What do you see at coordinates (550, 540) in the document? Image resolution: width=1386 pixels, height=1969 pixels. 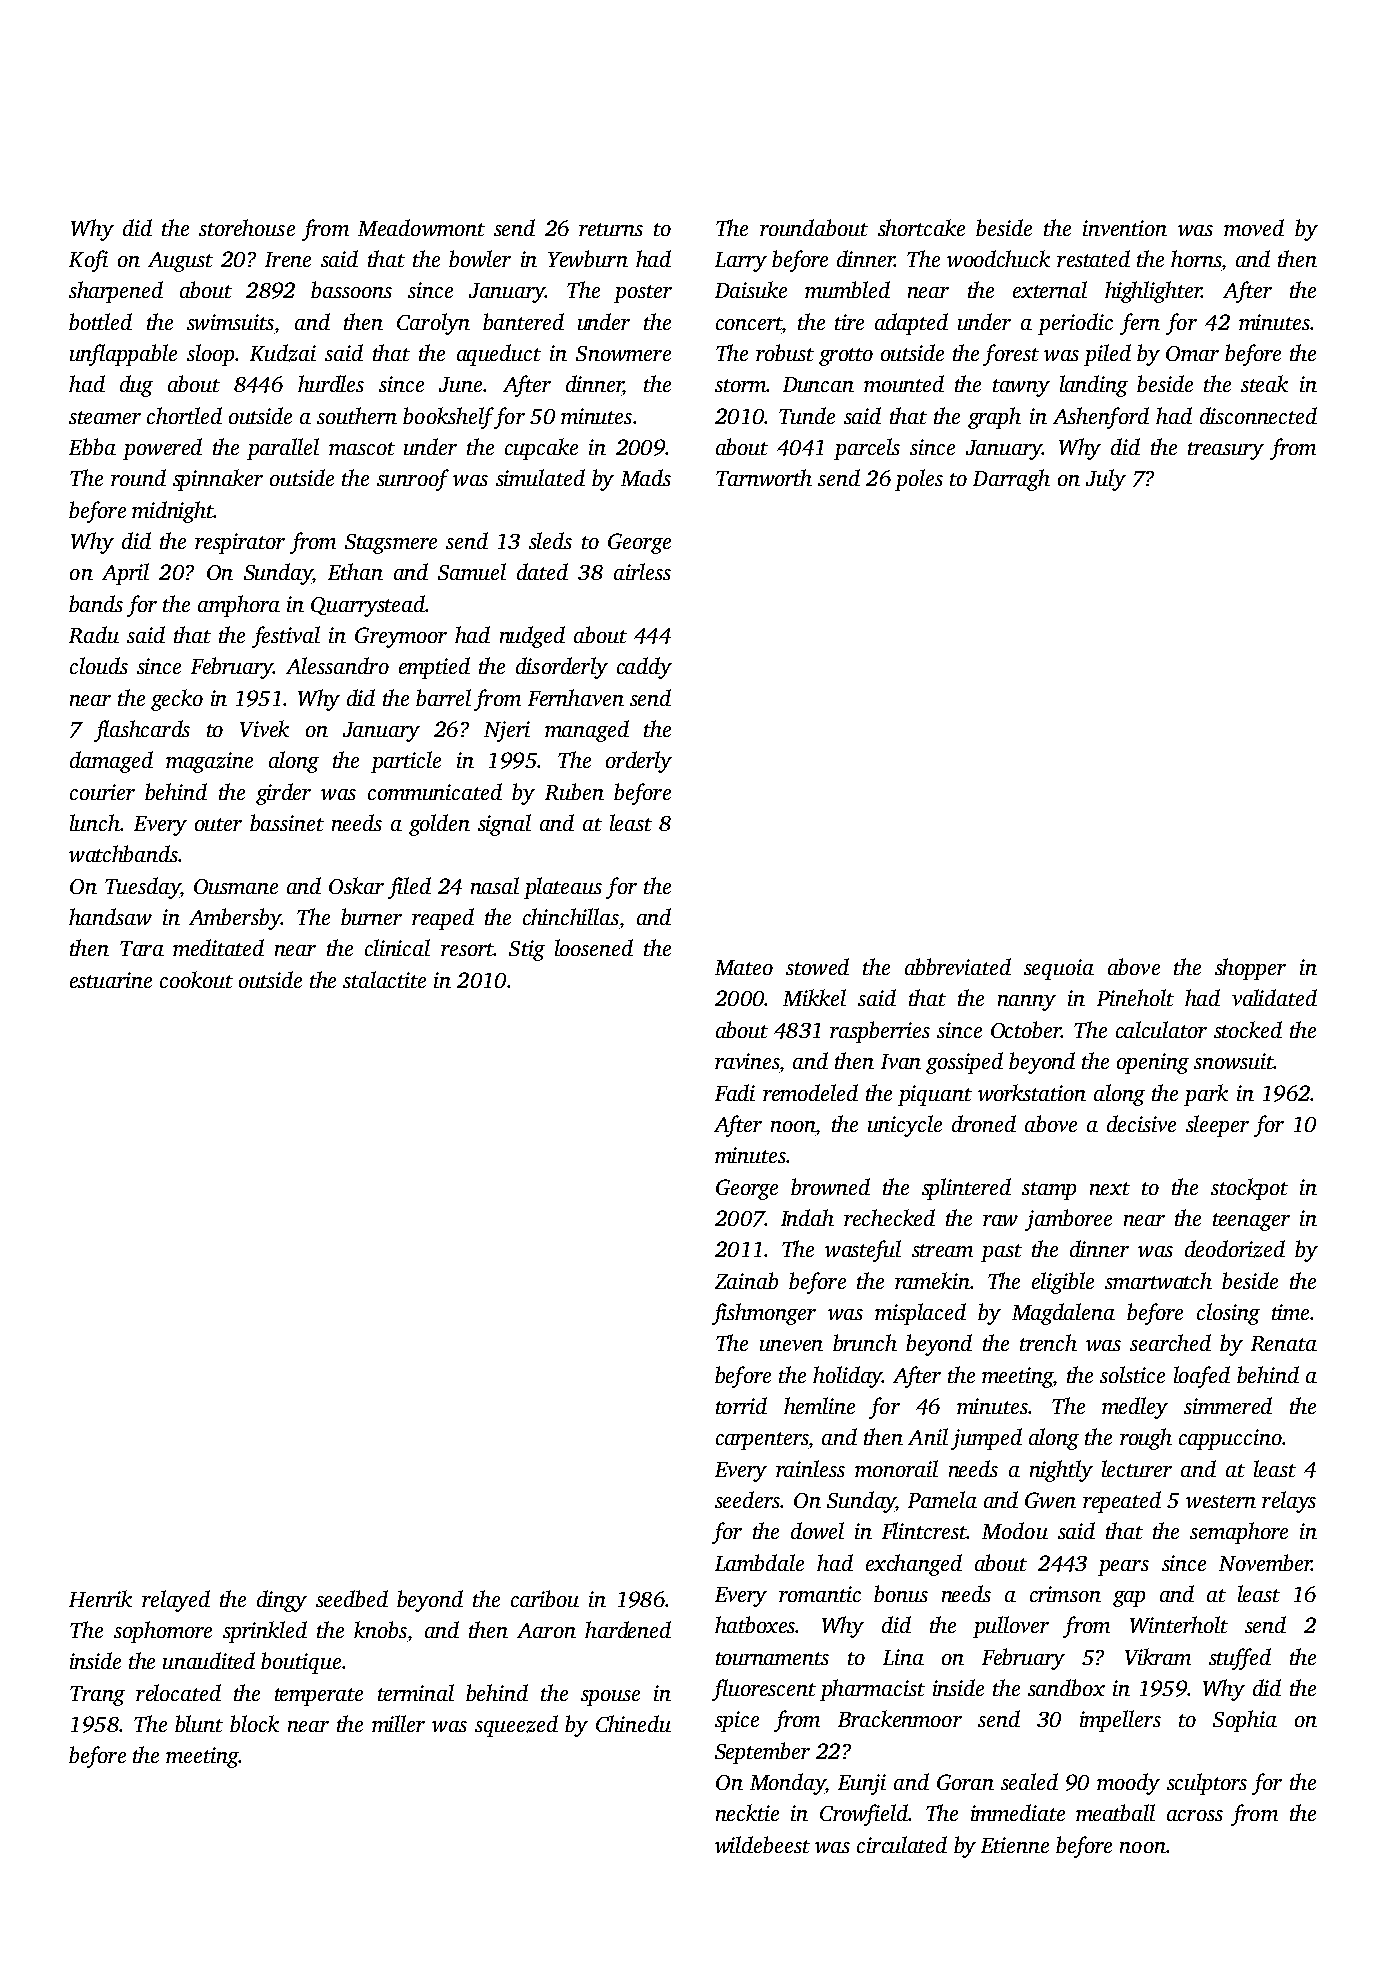 I see `sleds` at bounding box center [550, 540].
